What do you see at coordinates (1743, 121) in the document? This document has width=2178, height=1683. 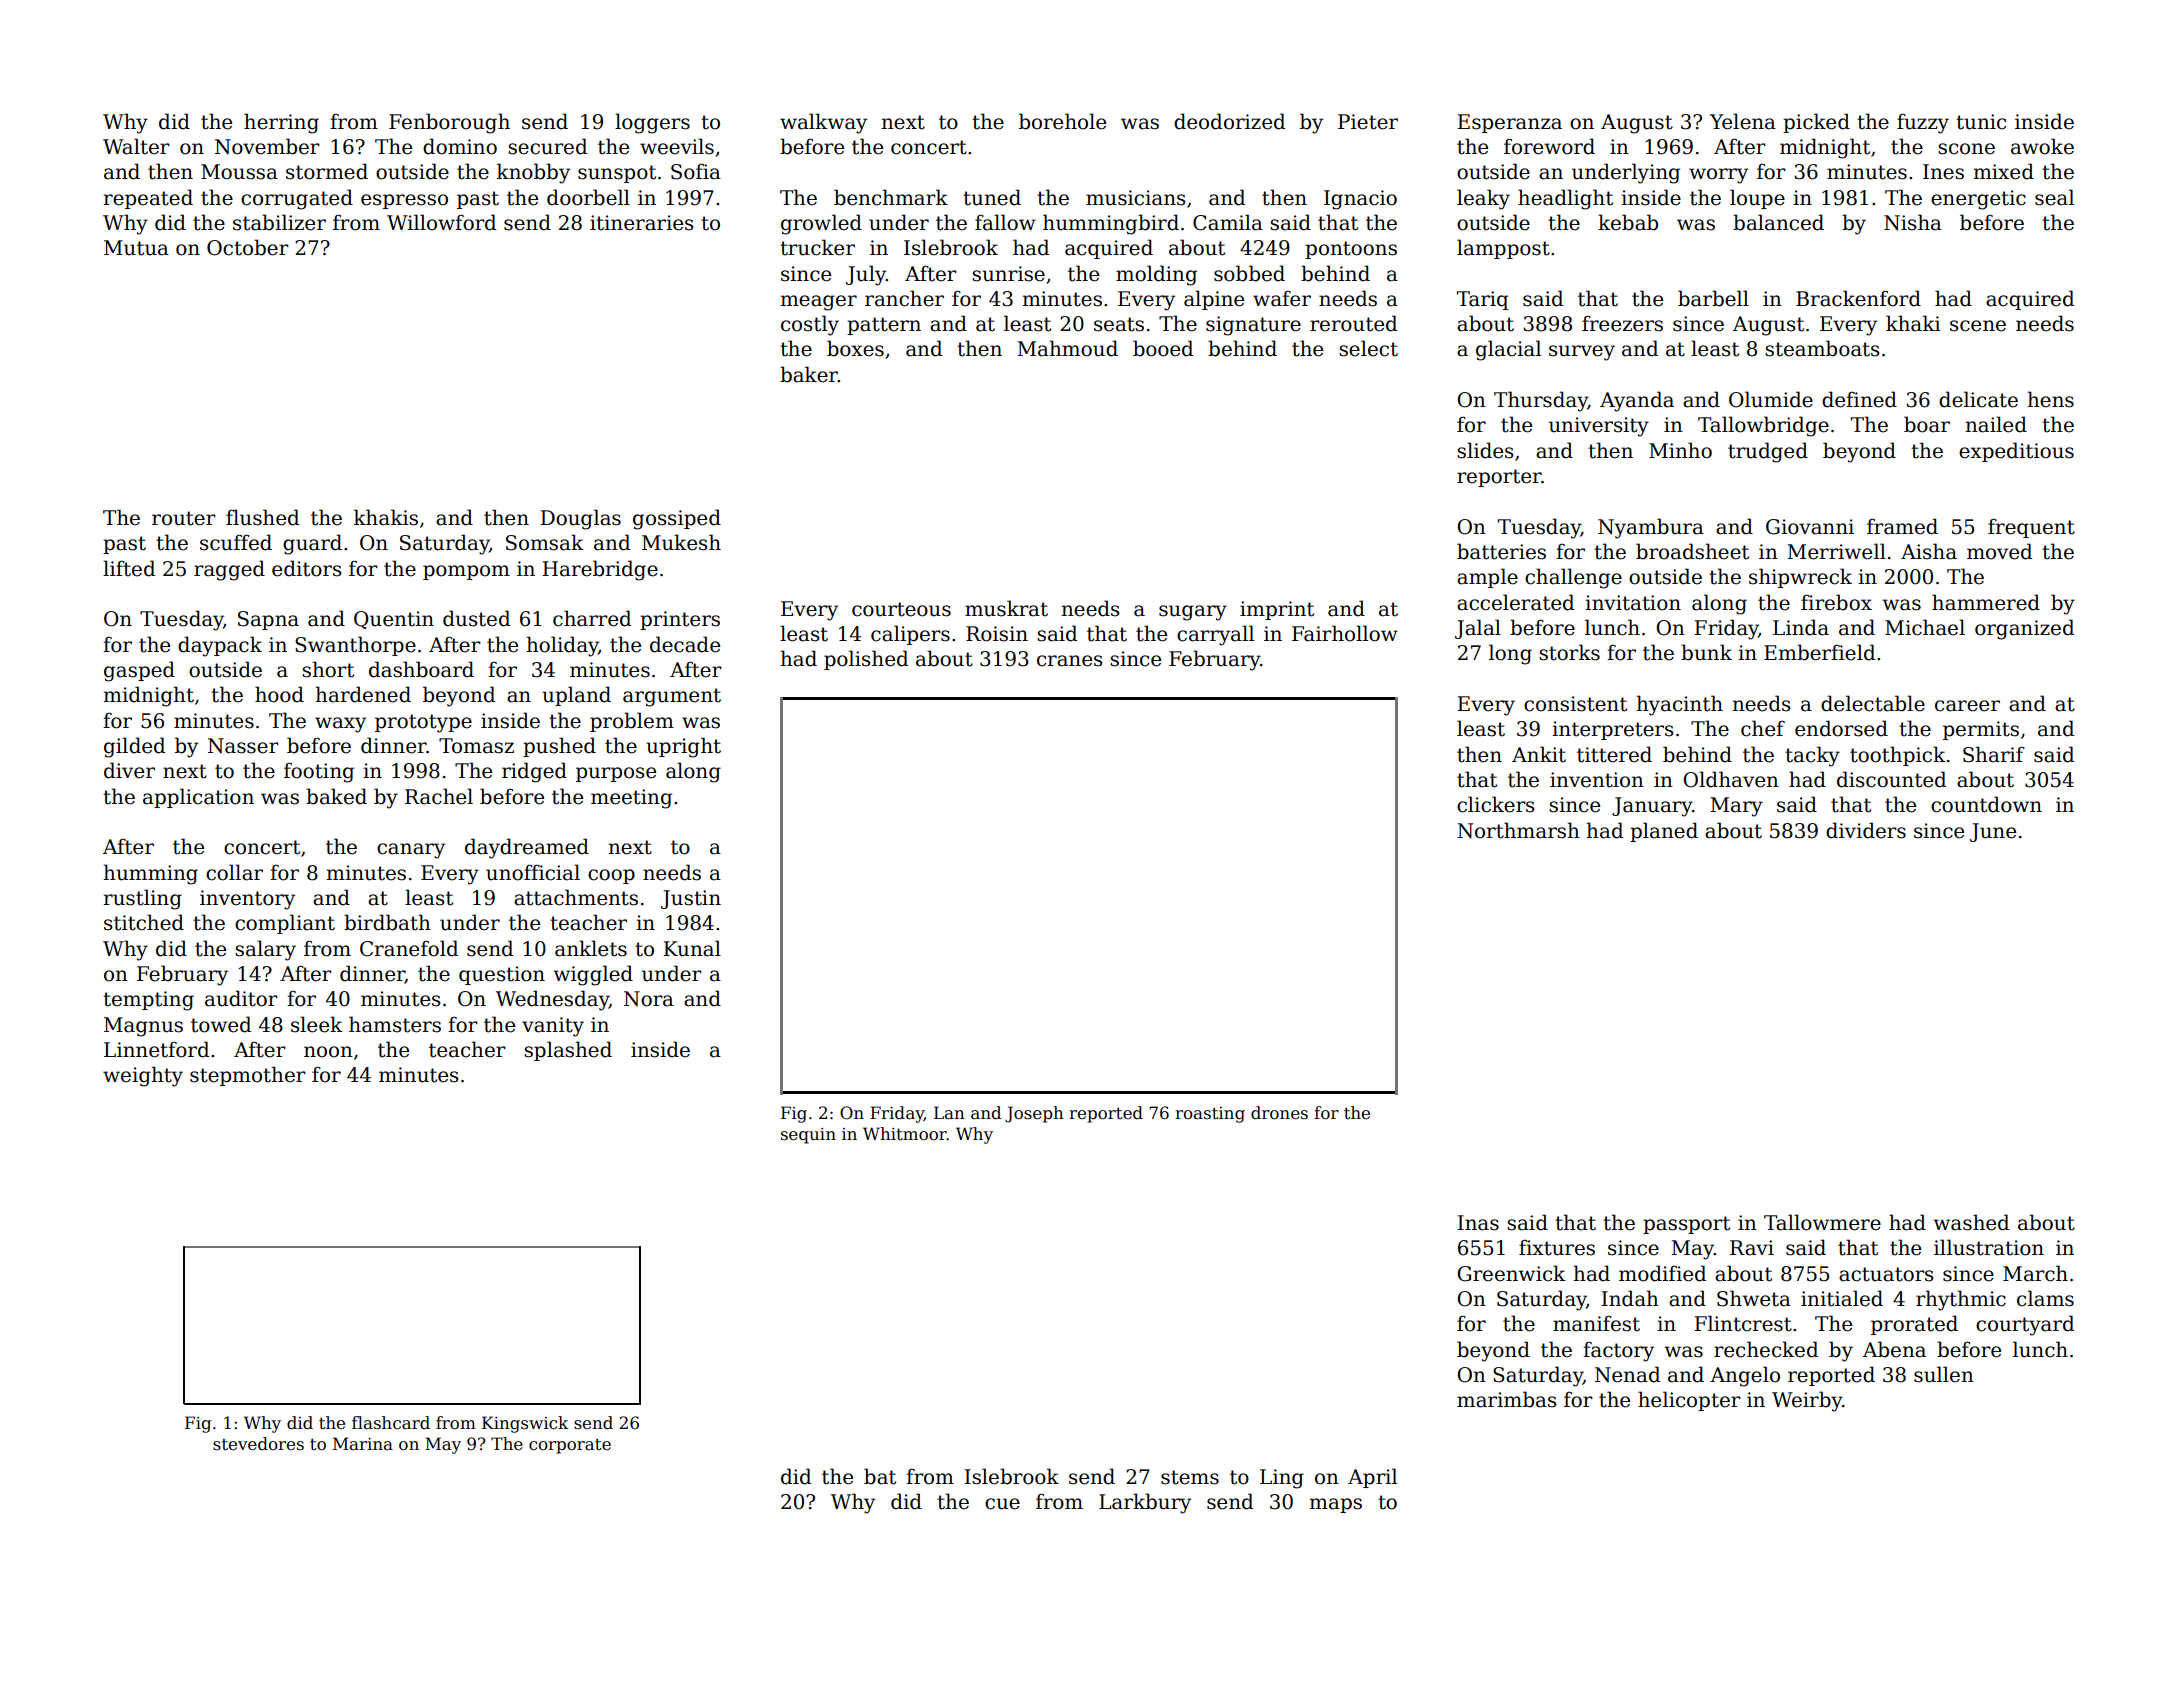 I see `Yelena` at bounding box center [1743, 121].
